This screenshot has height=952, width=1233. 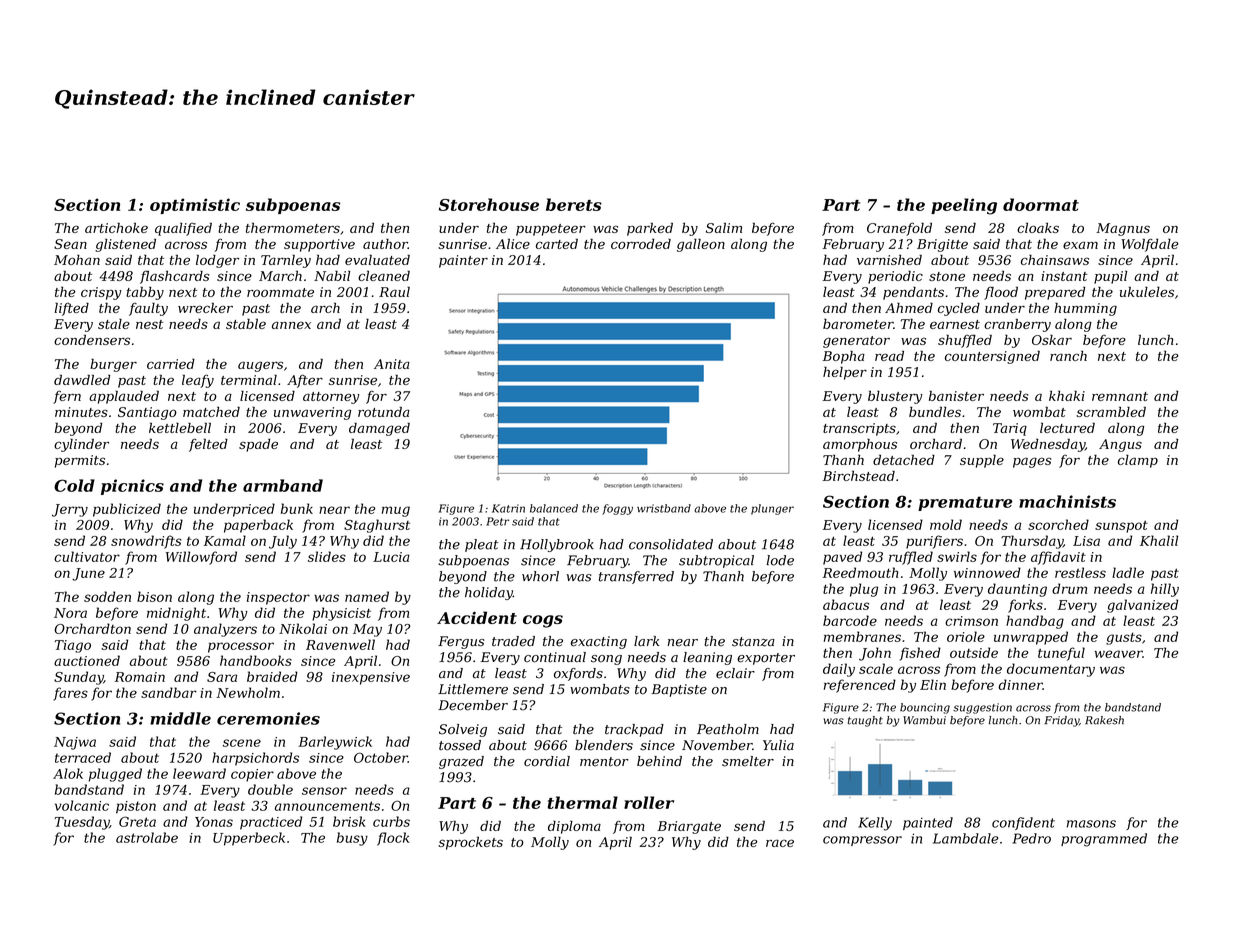 I want to click on Storehouse, so click(x=489, y=204).
